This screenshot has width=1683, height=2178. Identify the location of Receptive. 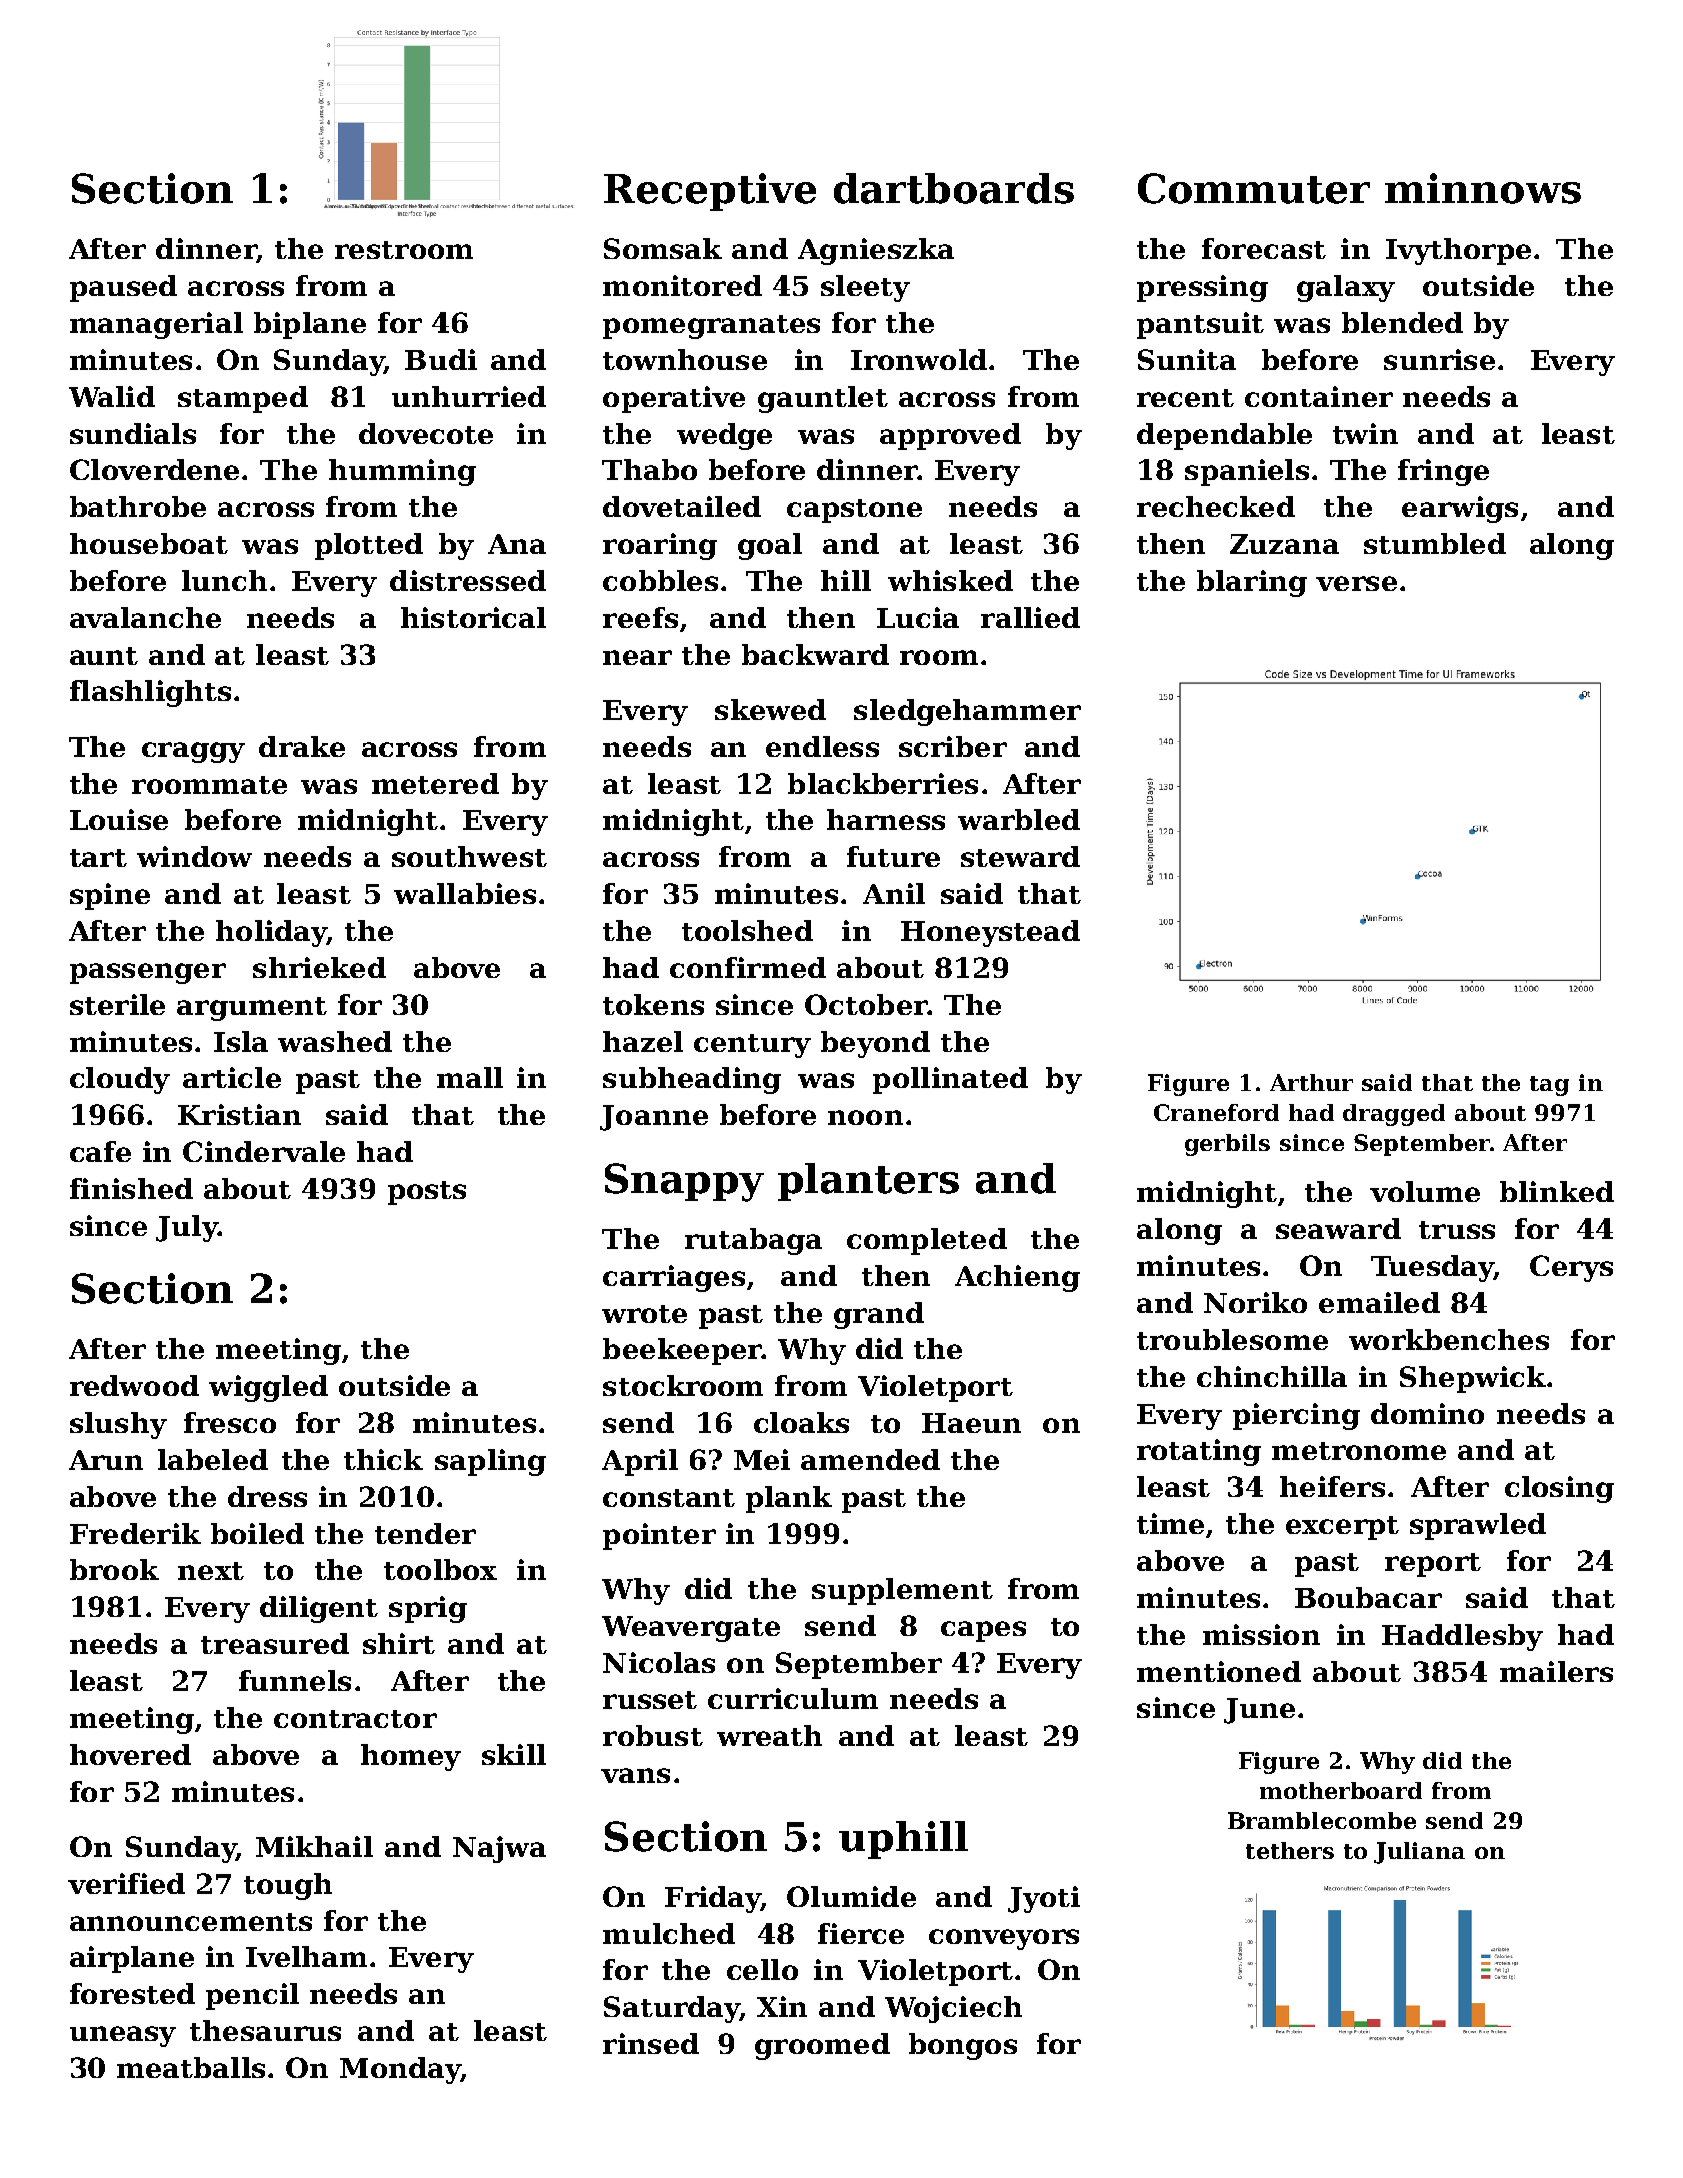
(710, 192).
